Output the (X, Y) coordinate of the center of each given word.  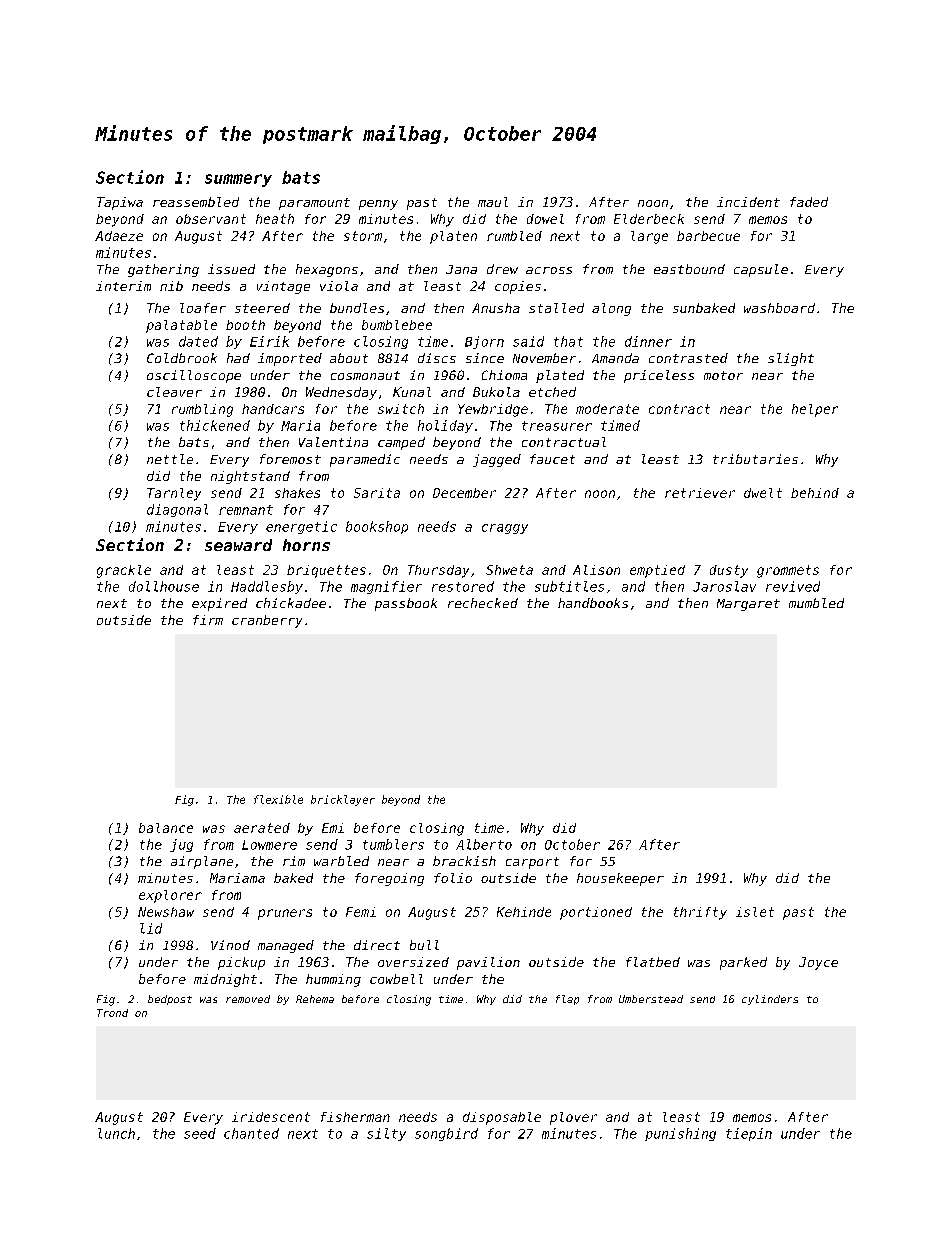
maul (493, 202)
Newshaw (166, 912)
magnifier (386, 587)
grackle (124, 571)
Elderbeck (649, 219)
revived (793, 586)
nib (171, 286)
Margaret (748, 605)
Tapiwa (120, 203)
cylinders (770, 1000)
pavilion (488, 963)
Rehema (315, 999)
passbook (406, 604)
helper (815, 410)
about (349, 358)
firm (208, 620)
